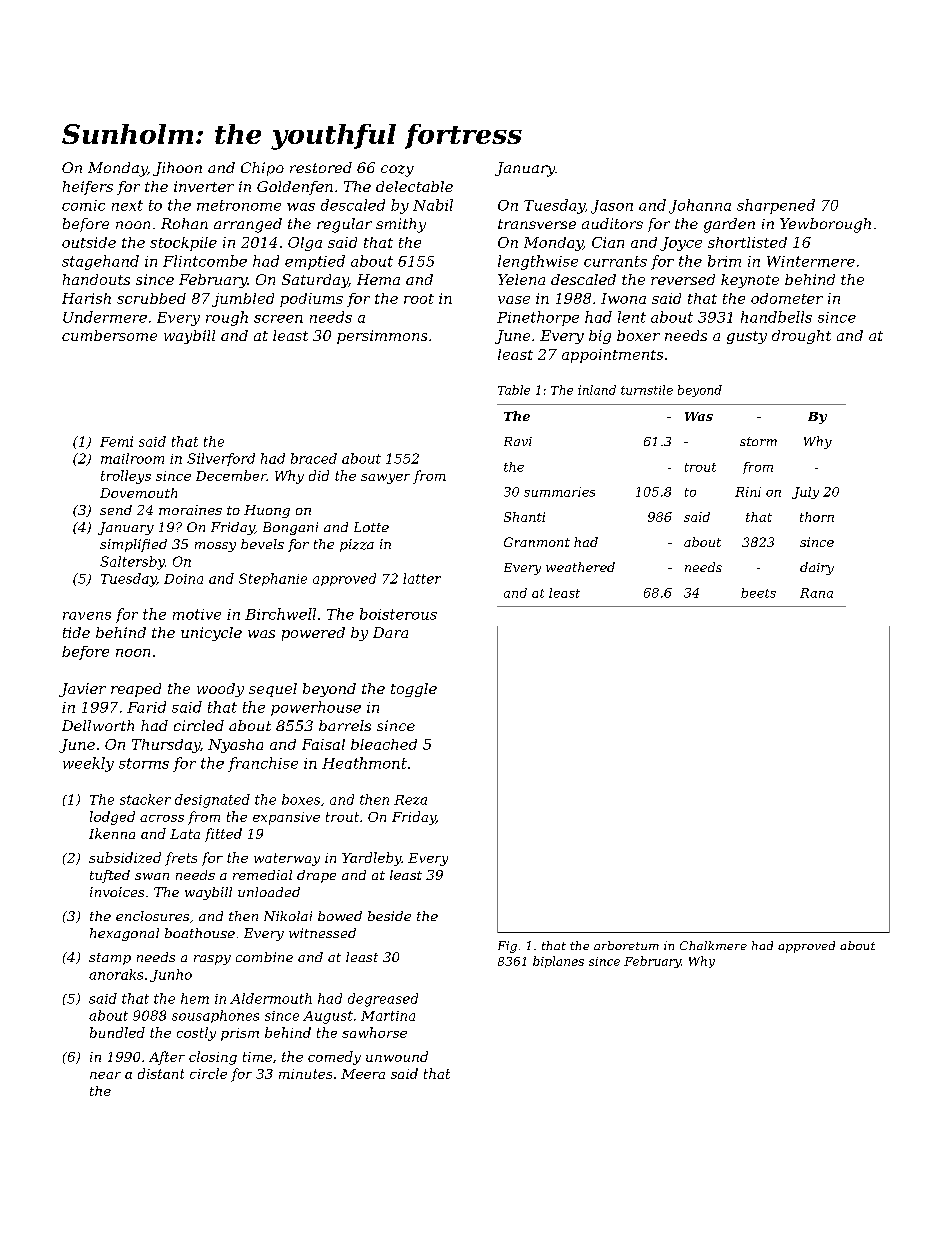  What do you see at coordinates (816, 593) in the screenshot?
I see `Rana` at bounding box center [816, 593].
